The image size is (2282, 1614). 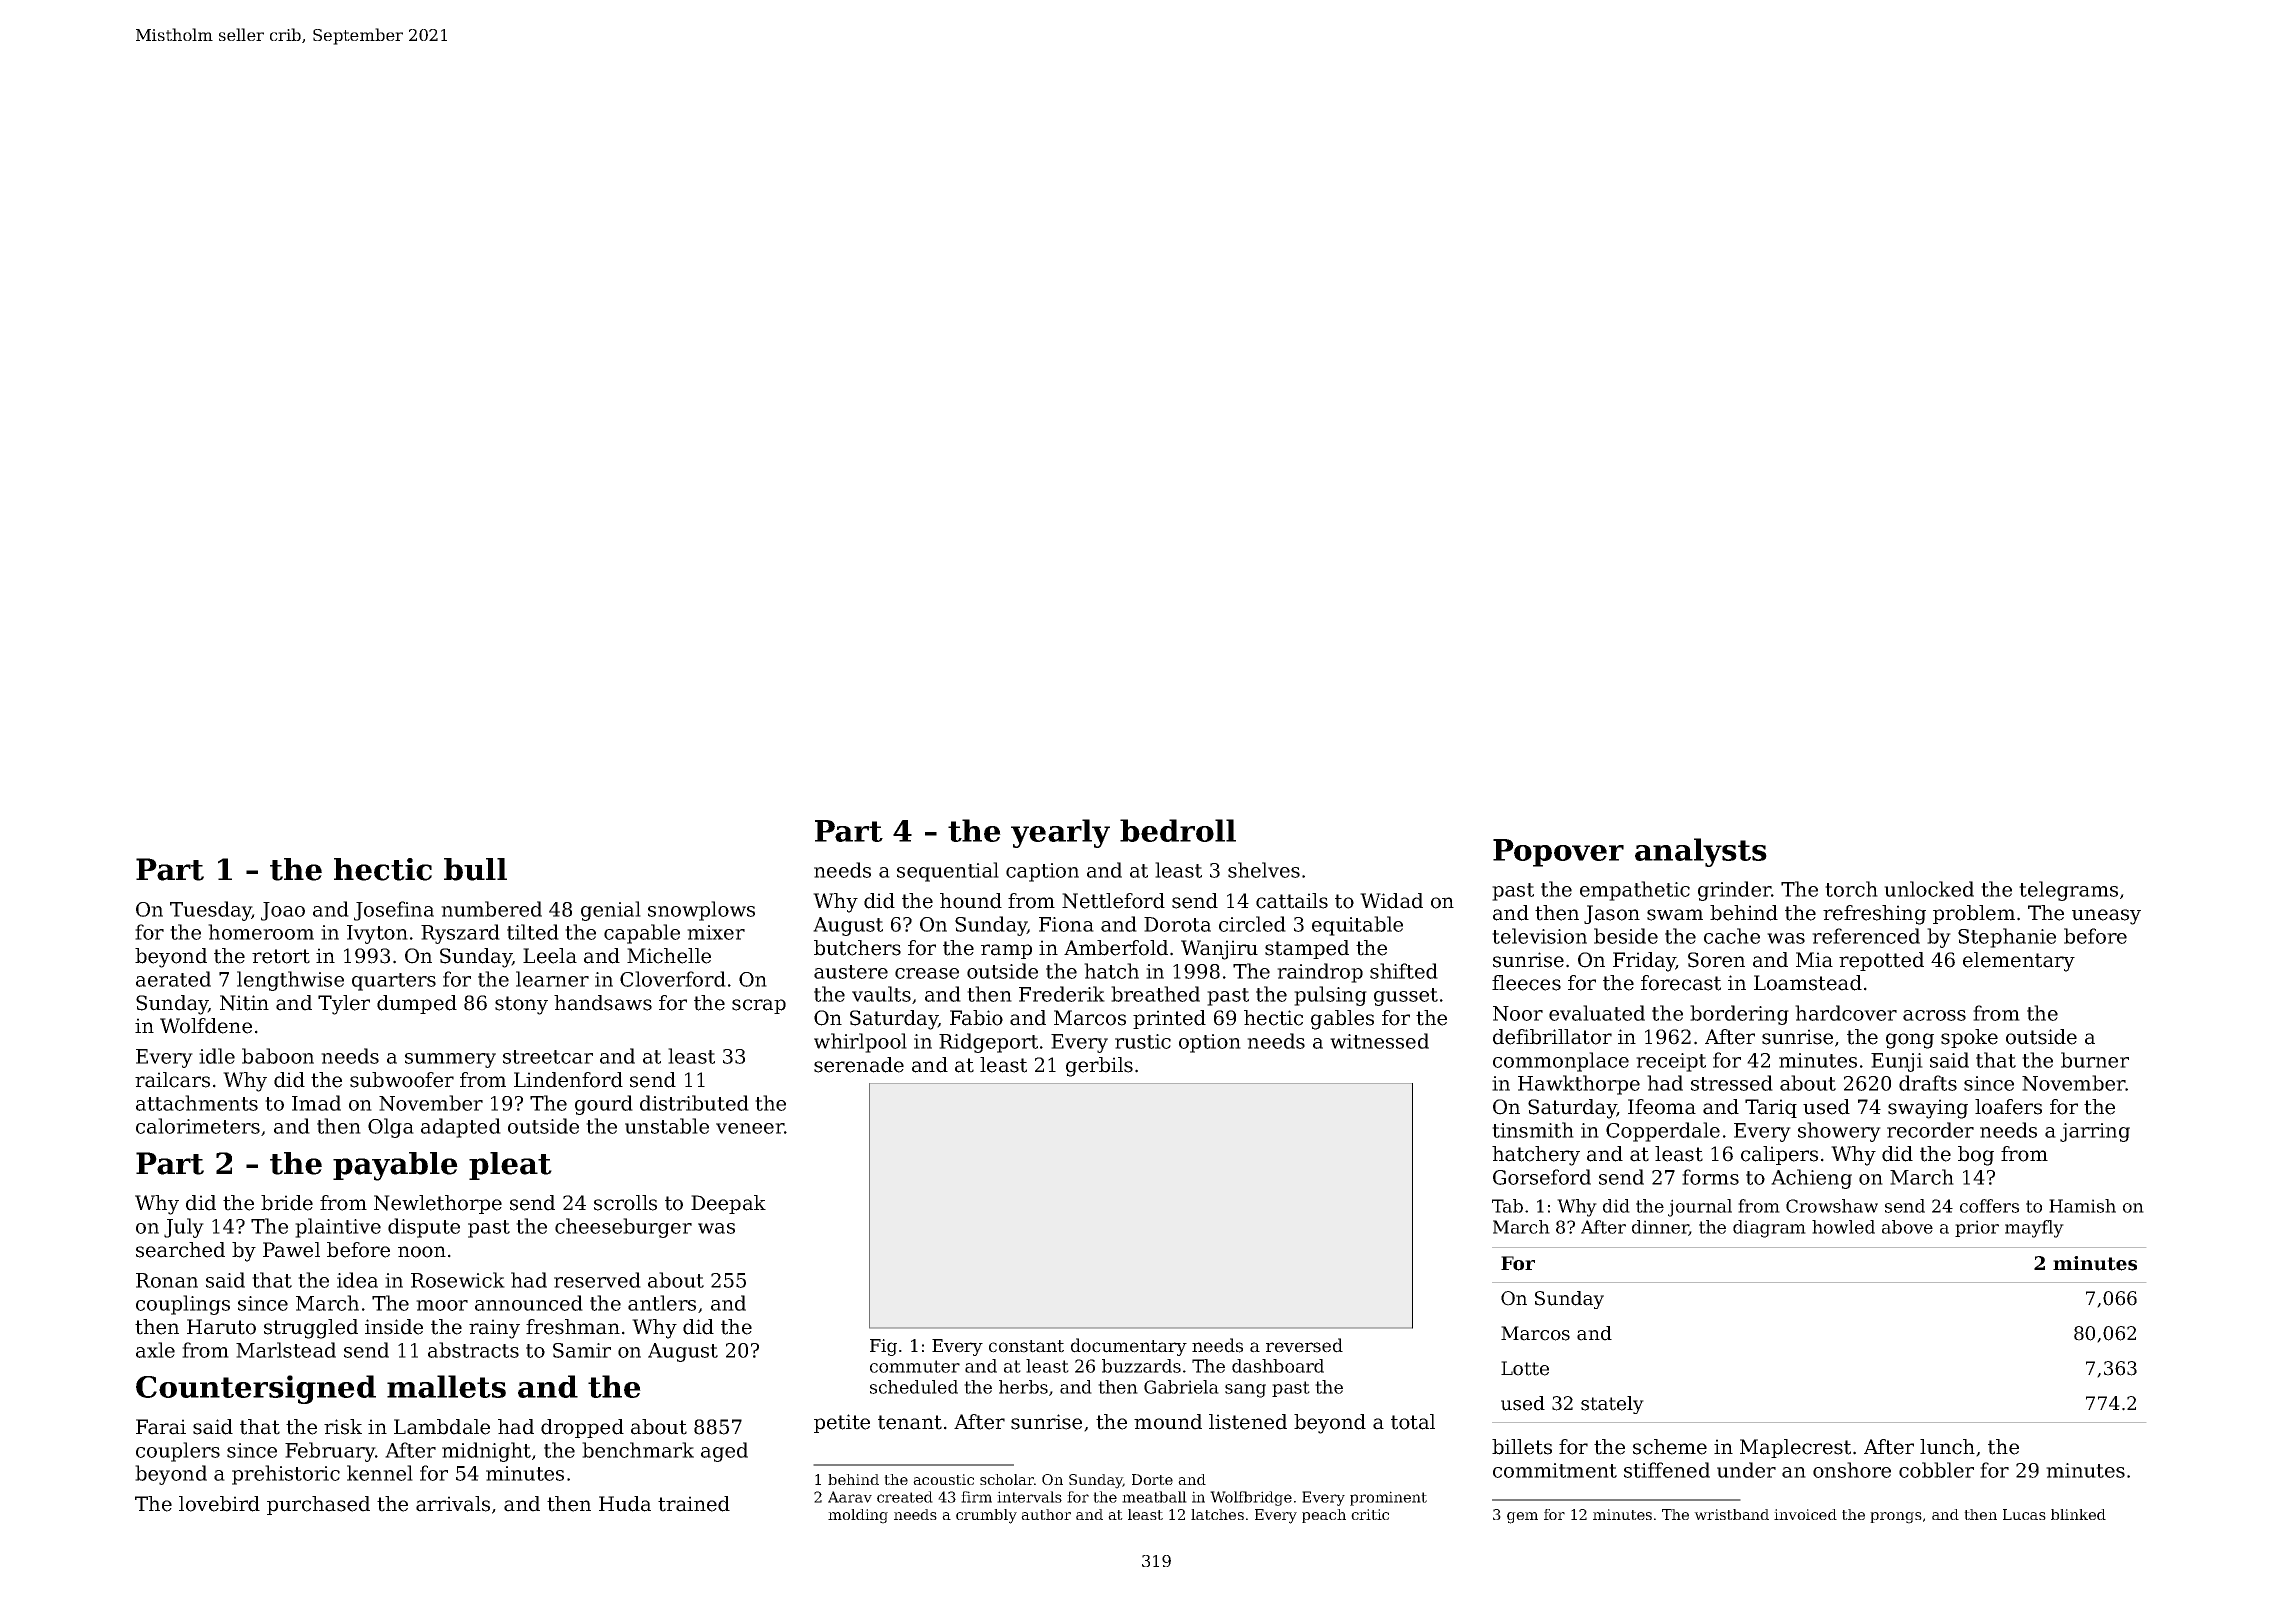 I want to click on Popover, so click(x=1558, y=853).
